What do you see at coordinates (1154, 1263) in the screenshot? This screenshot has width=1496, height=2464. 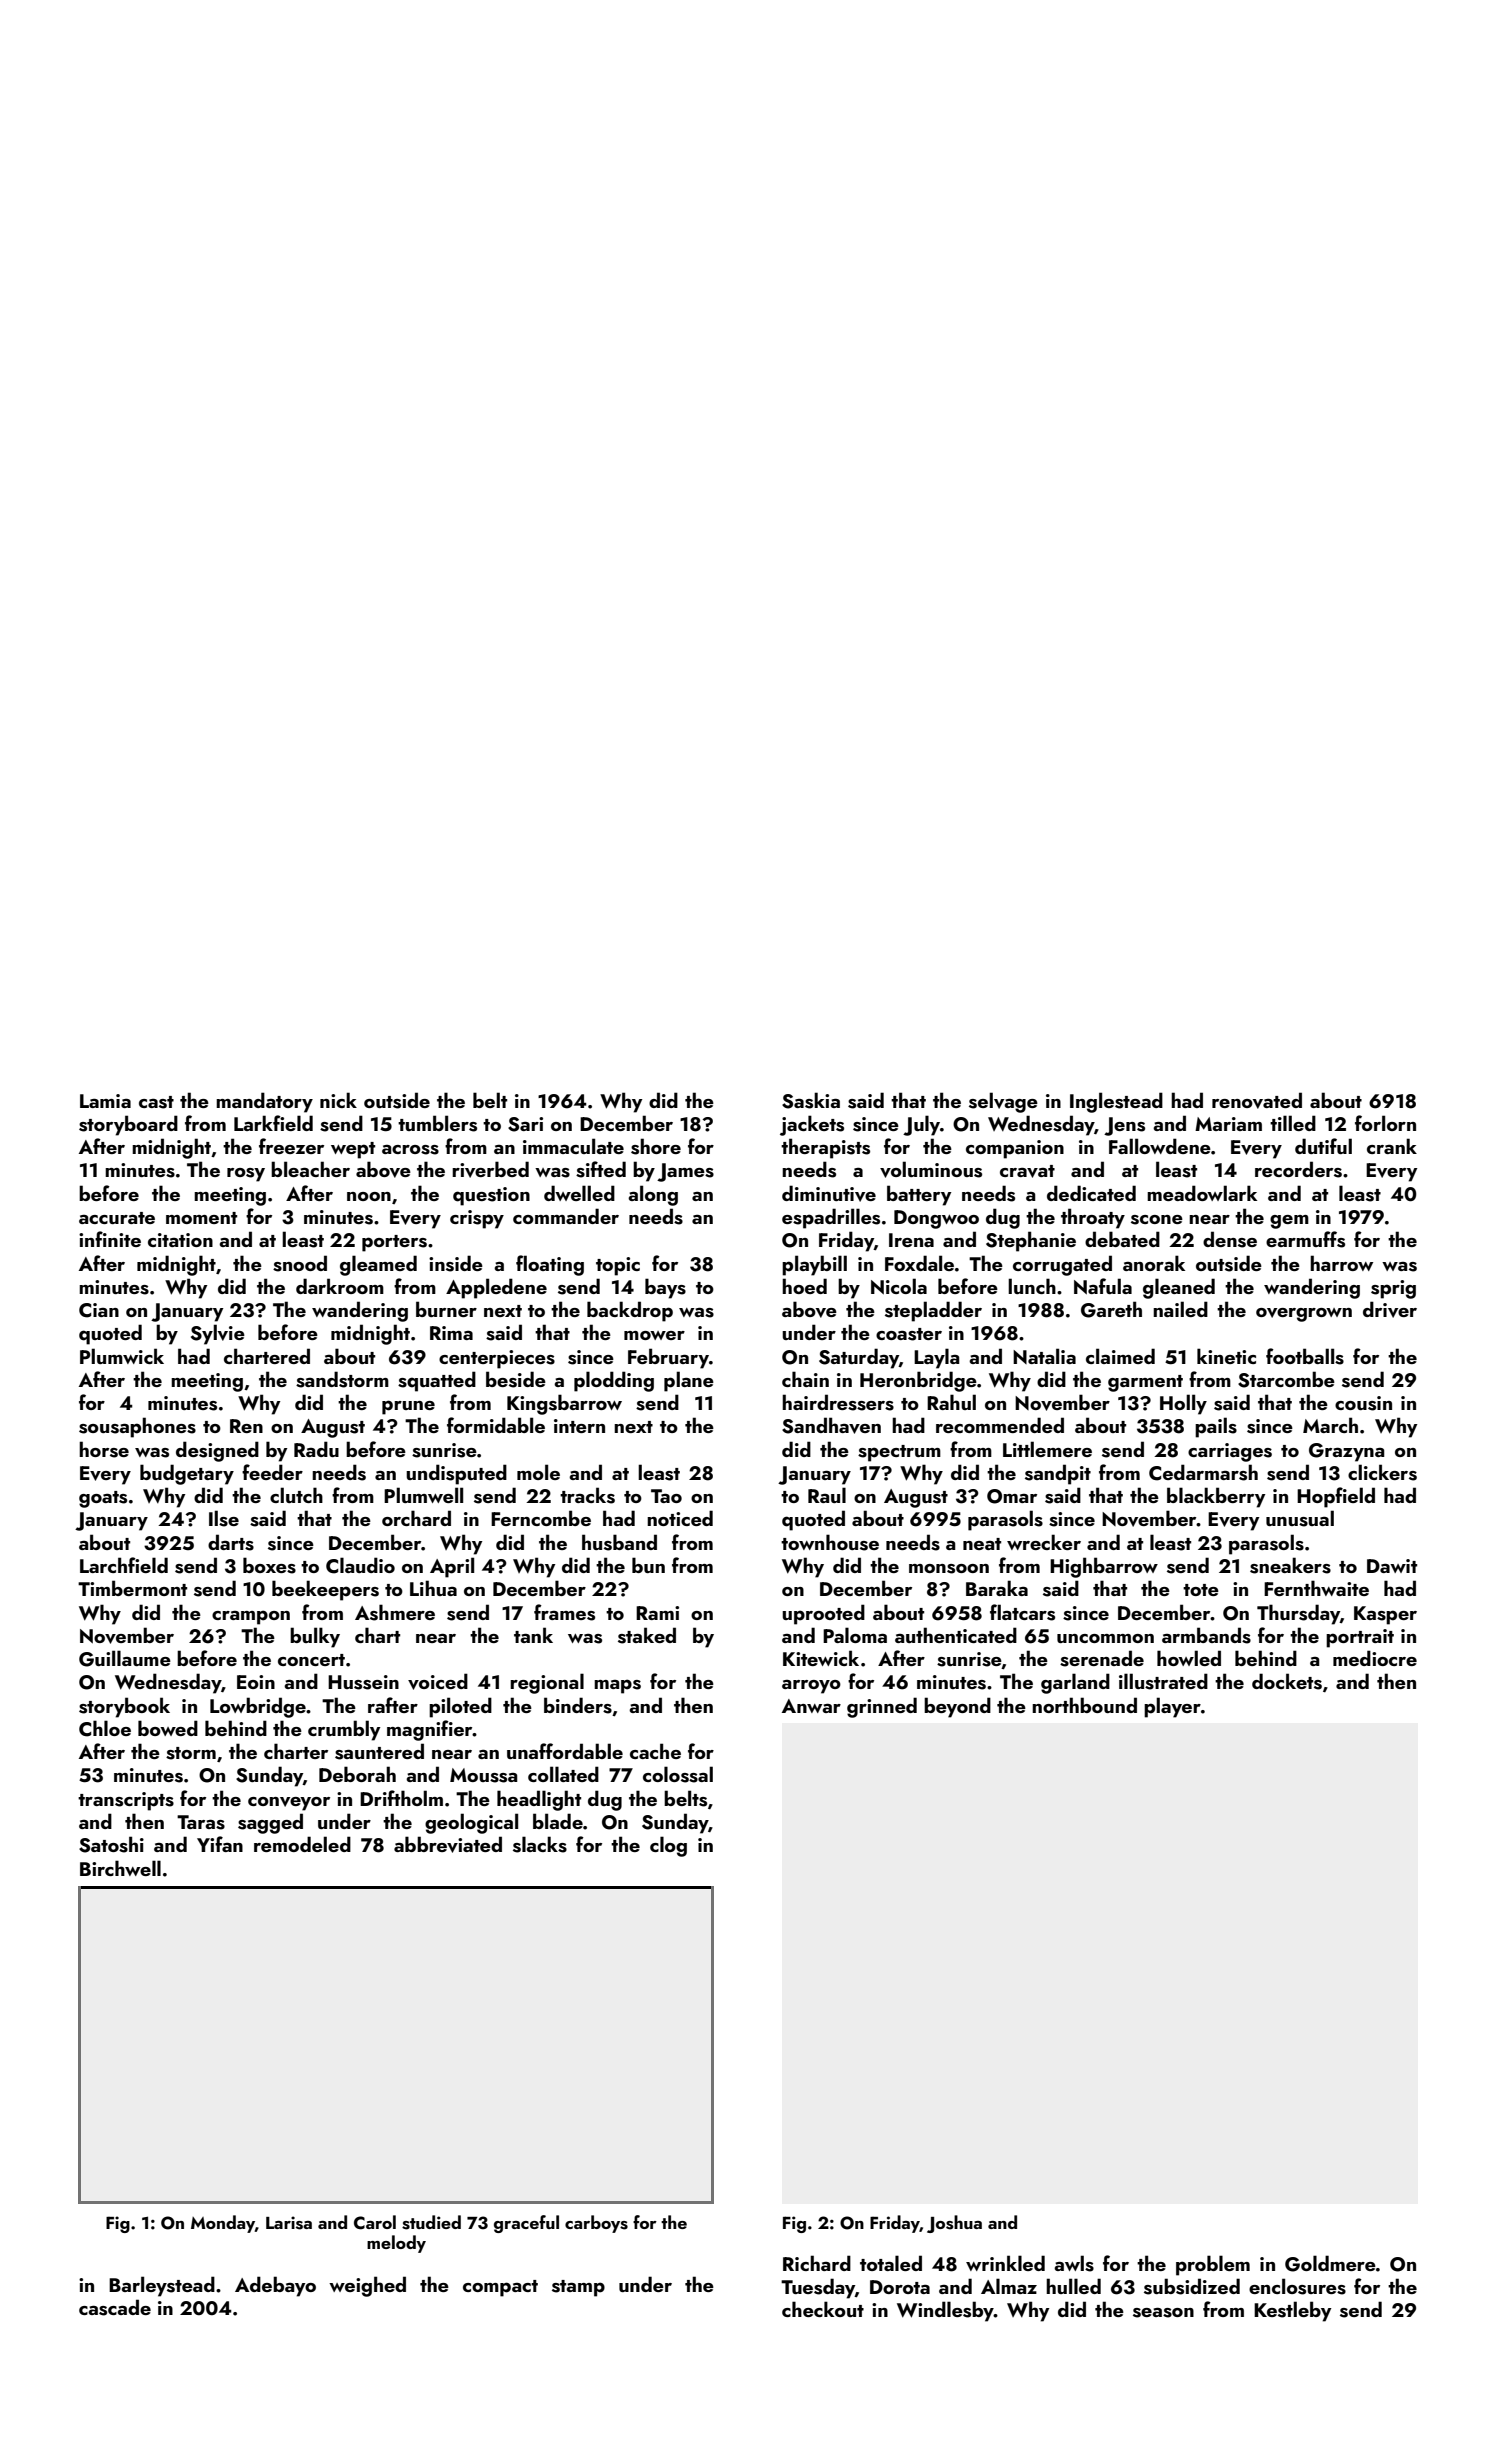 I see `anorak` at bounding box center [1154, 1263].
